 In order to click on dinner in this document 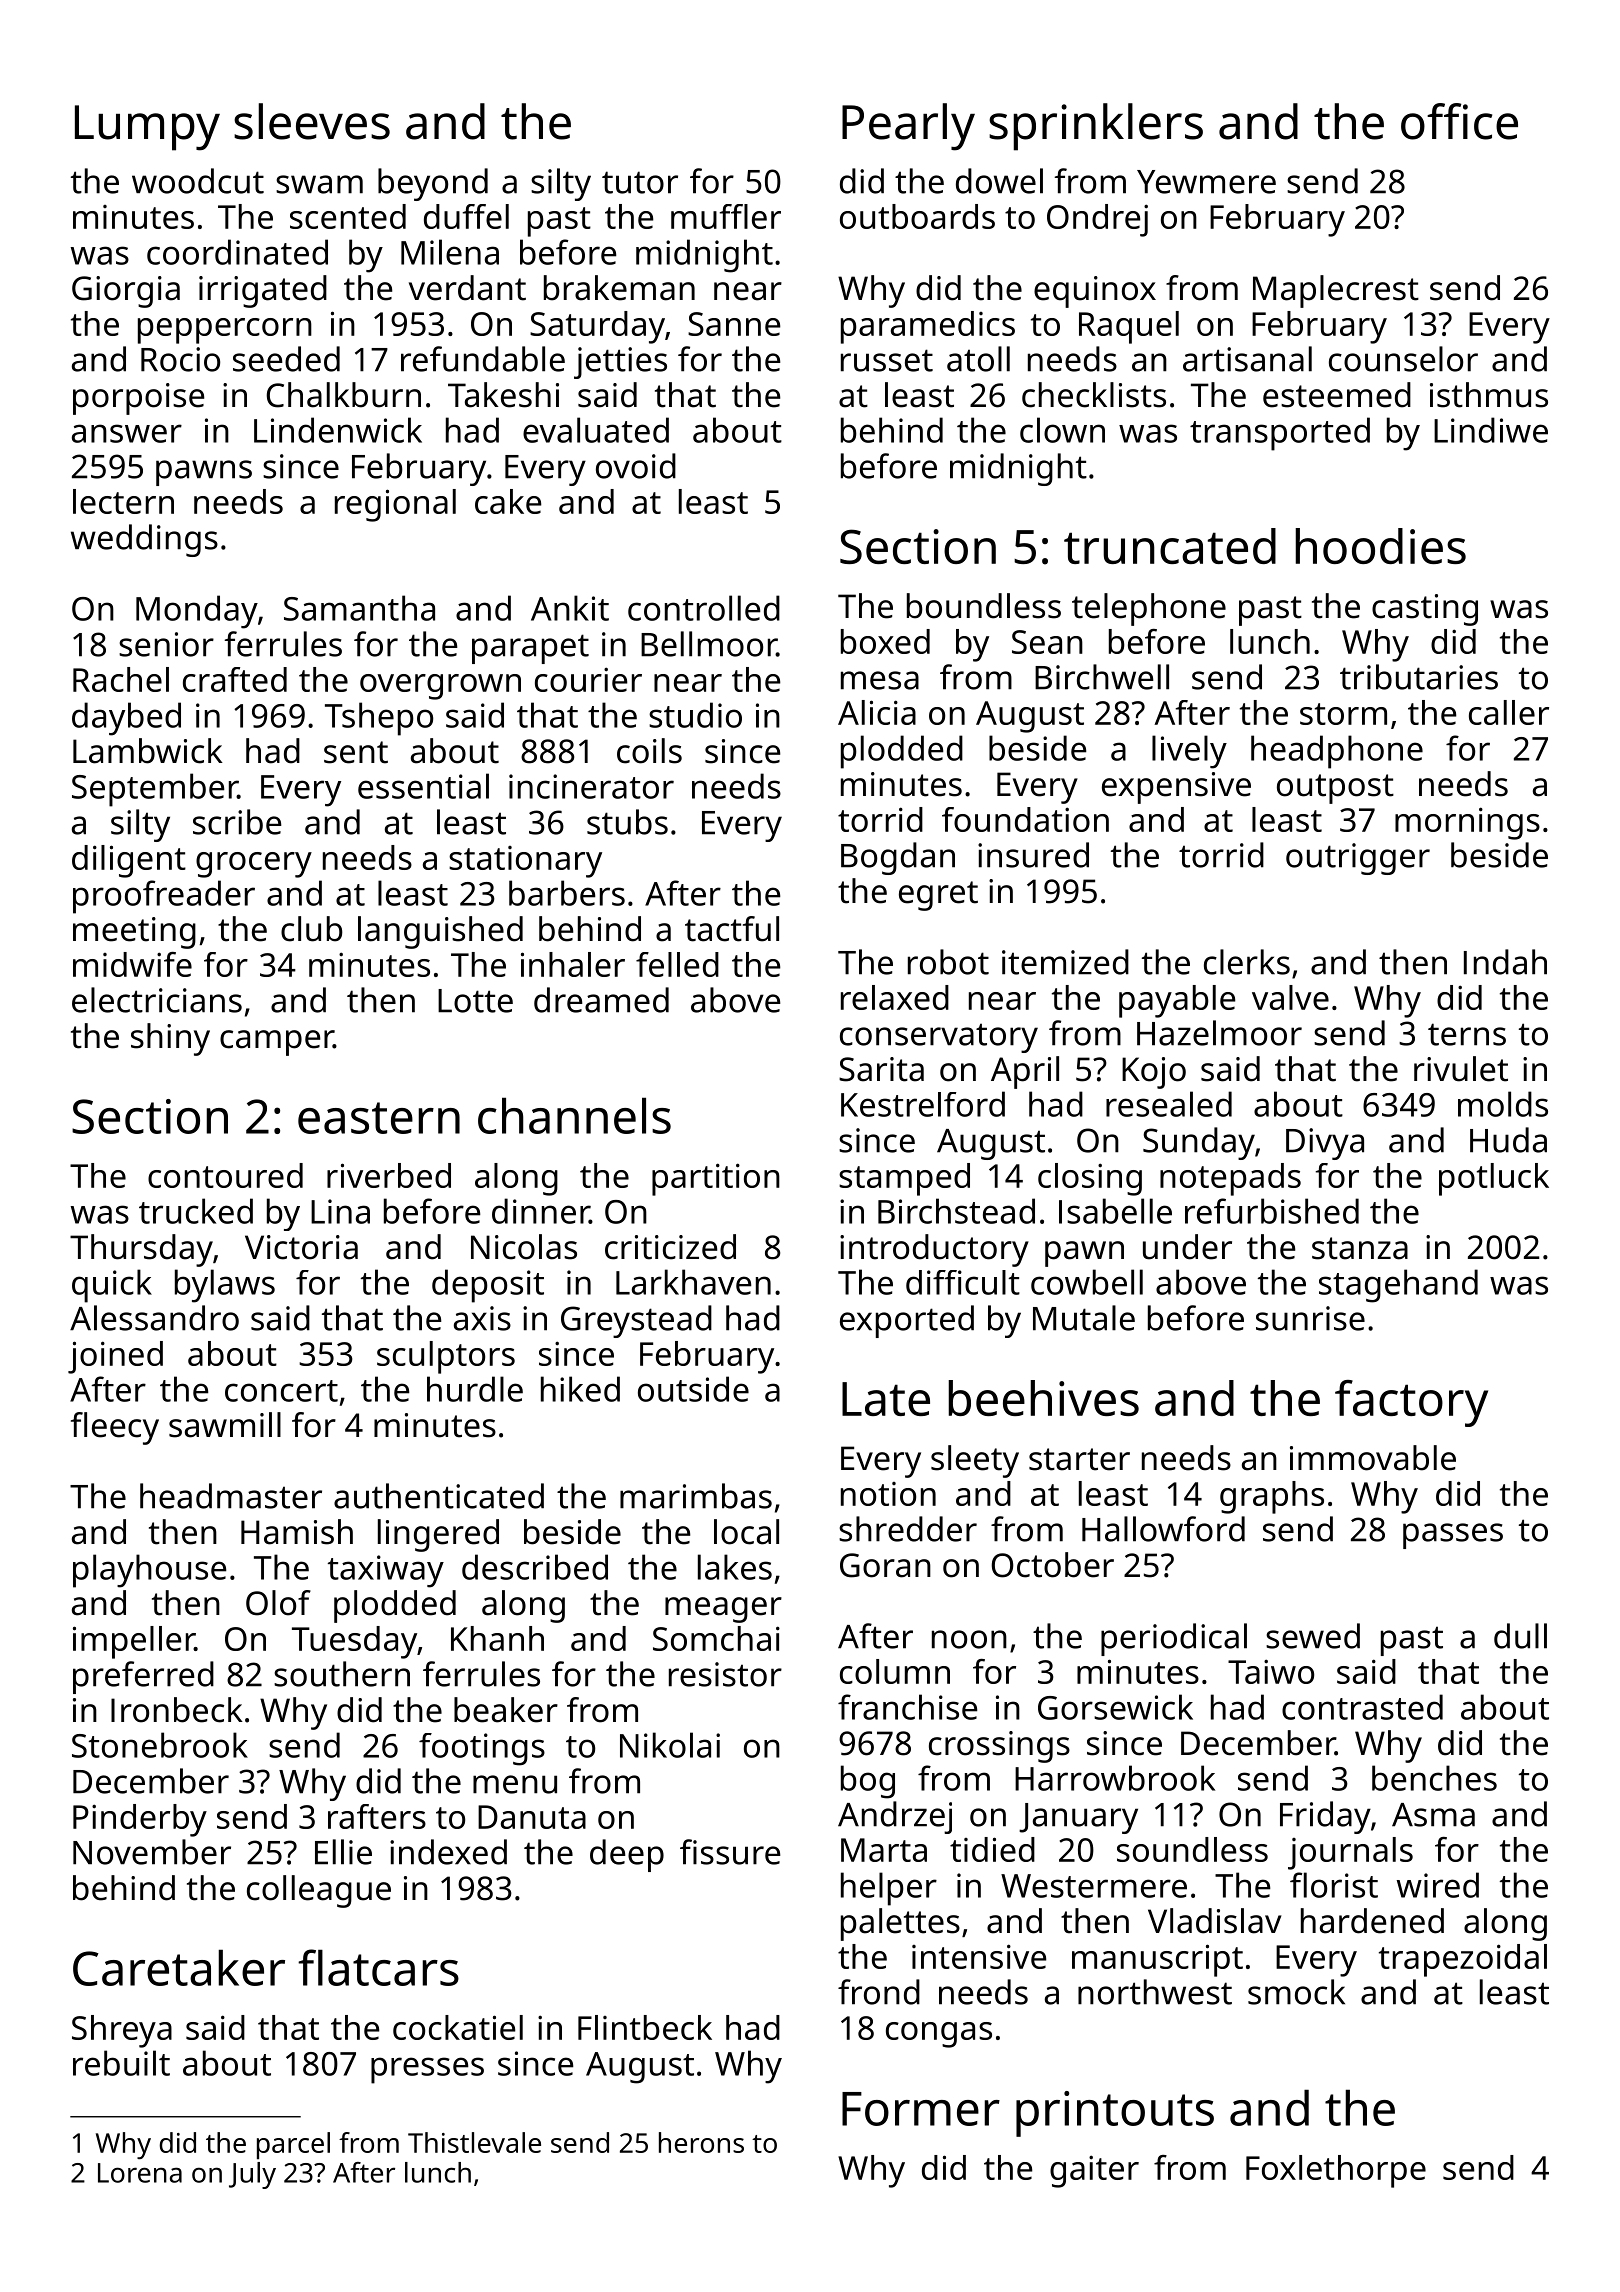, I will do `click(540, 1211)`.
